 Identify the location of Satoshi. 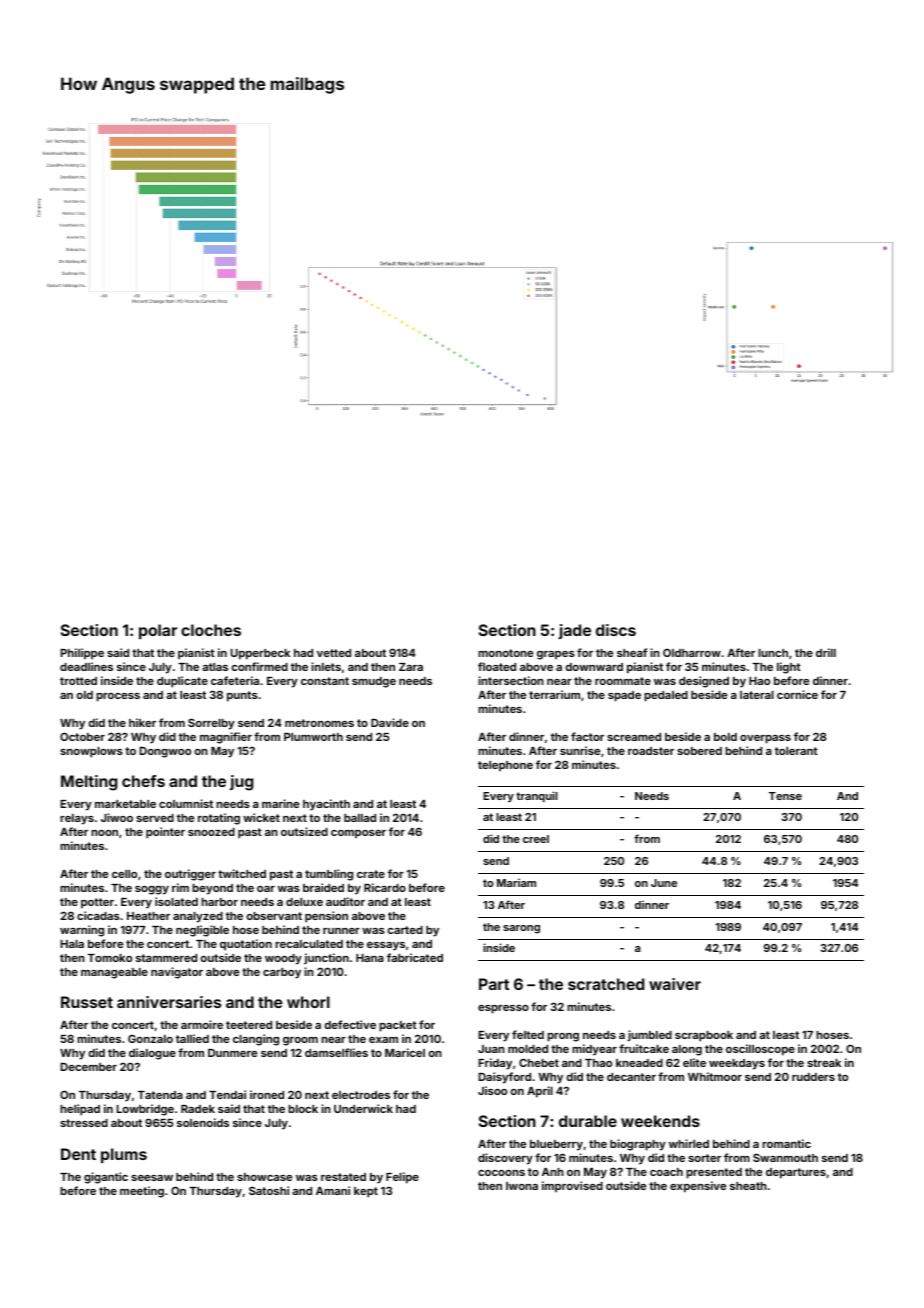
(269, 1190).
